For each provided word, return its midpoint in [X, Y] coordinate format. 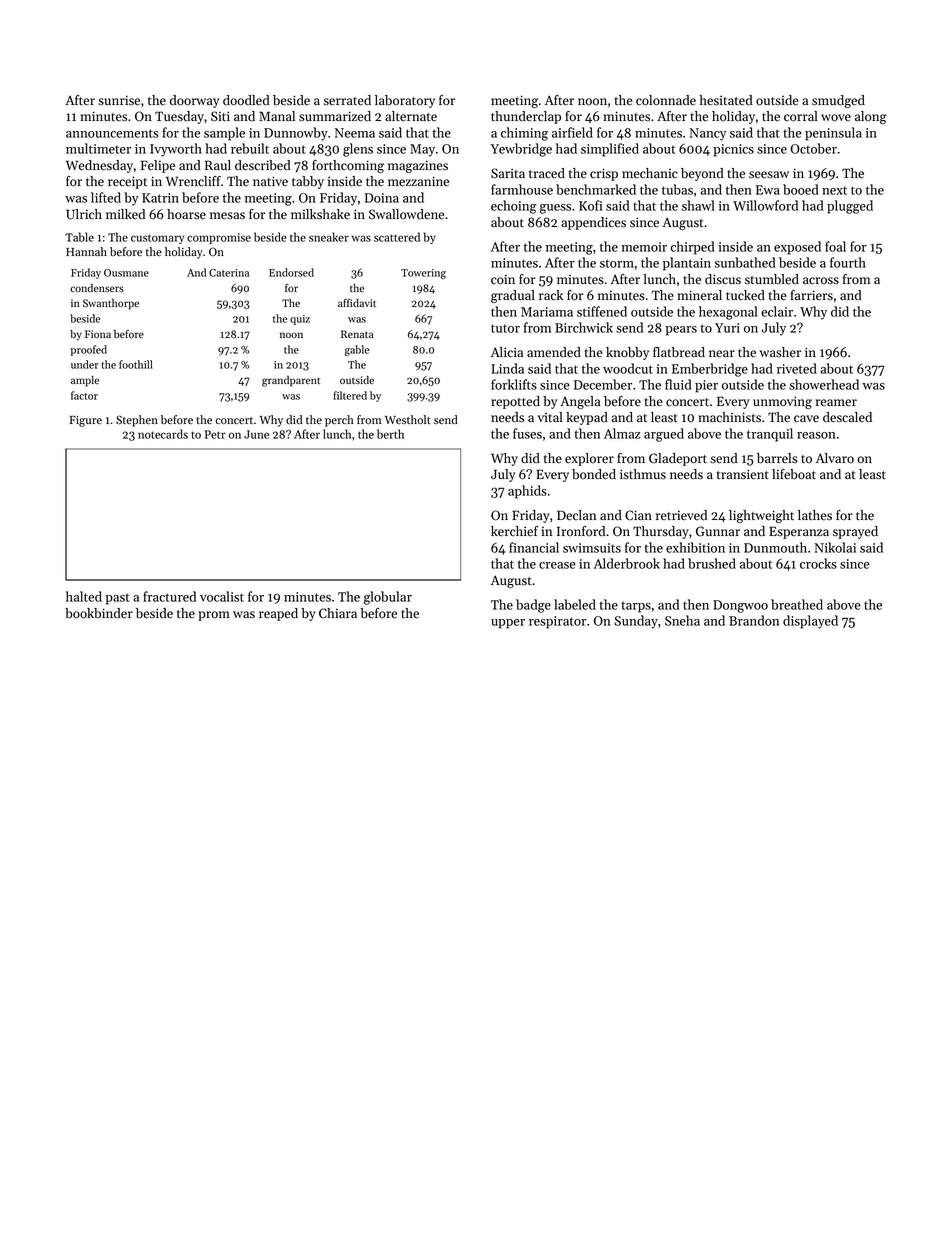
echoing [514, 207]
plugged [850, 207]
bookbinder [99, 613]
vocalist [222, 596]
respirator [557, 622]
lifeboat [794, 474]
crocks [818, 563]
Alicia [507, 352]
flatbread [679, 352]
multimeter [98, 148]
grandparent [291, 381]
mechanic [650, 173]
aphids [527, 492]
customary [157, 239]
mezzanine [418, 181]
